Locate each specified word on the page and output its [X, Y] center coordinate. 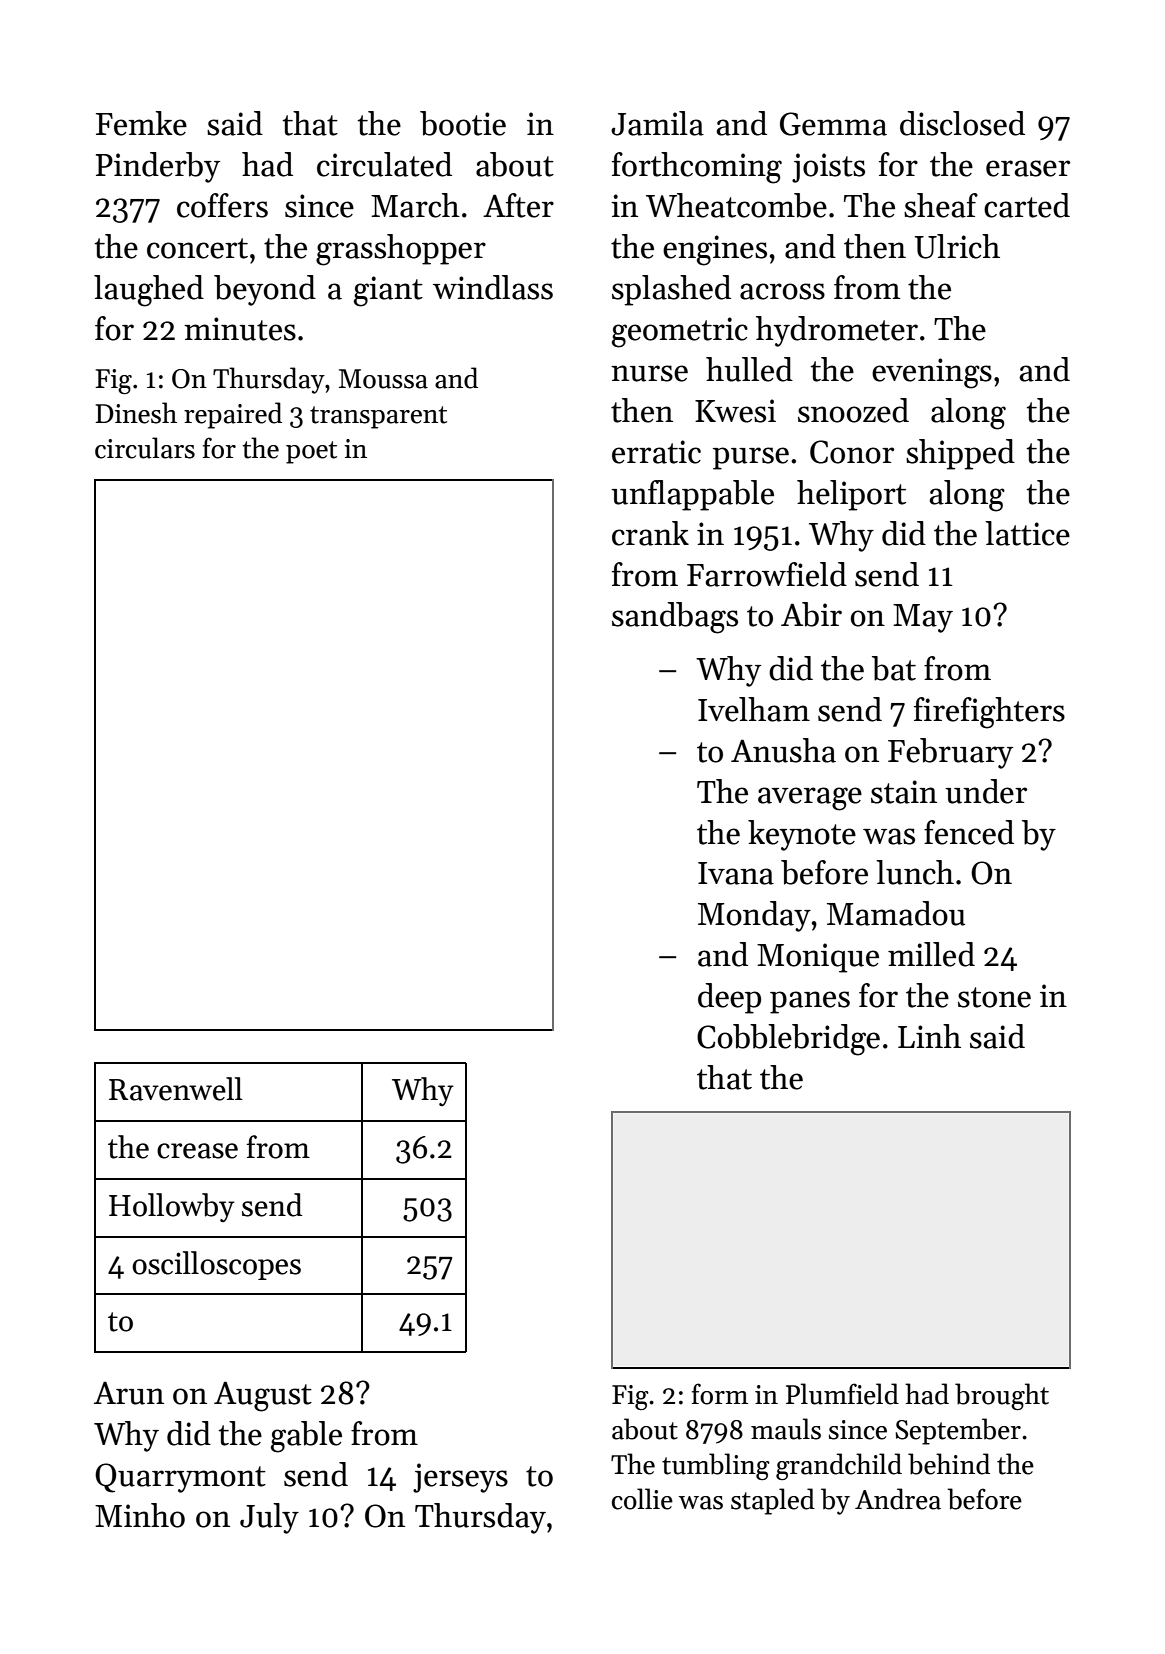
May [923, 618]
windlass [493, 287]
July [269, 1518]
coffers [222, 205]
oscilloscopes [216, 1265]
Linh [929, 1036]
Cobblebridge [788, 1040]
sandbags [675, 618]
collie [642, 1499]
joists [828, 168]
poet [311, 452]
